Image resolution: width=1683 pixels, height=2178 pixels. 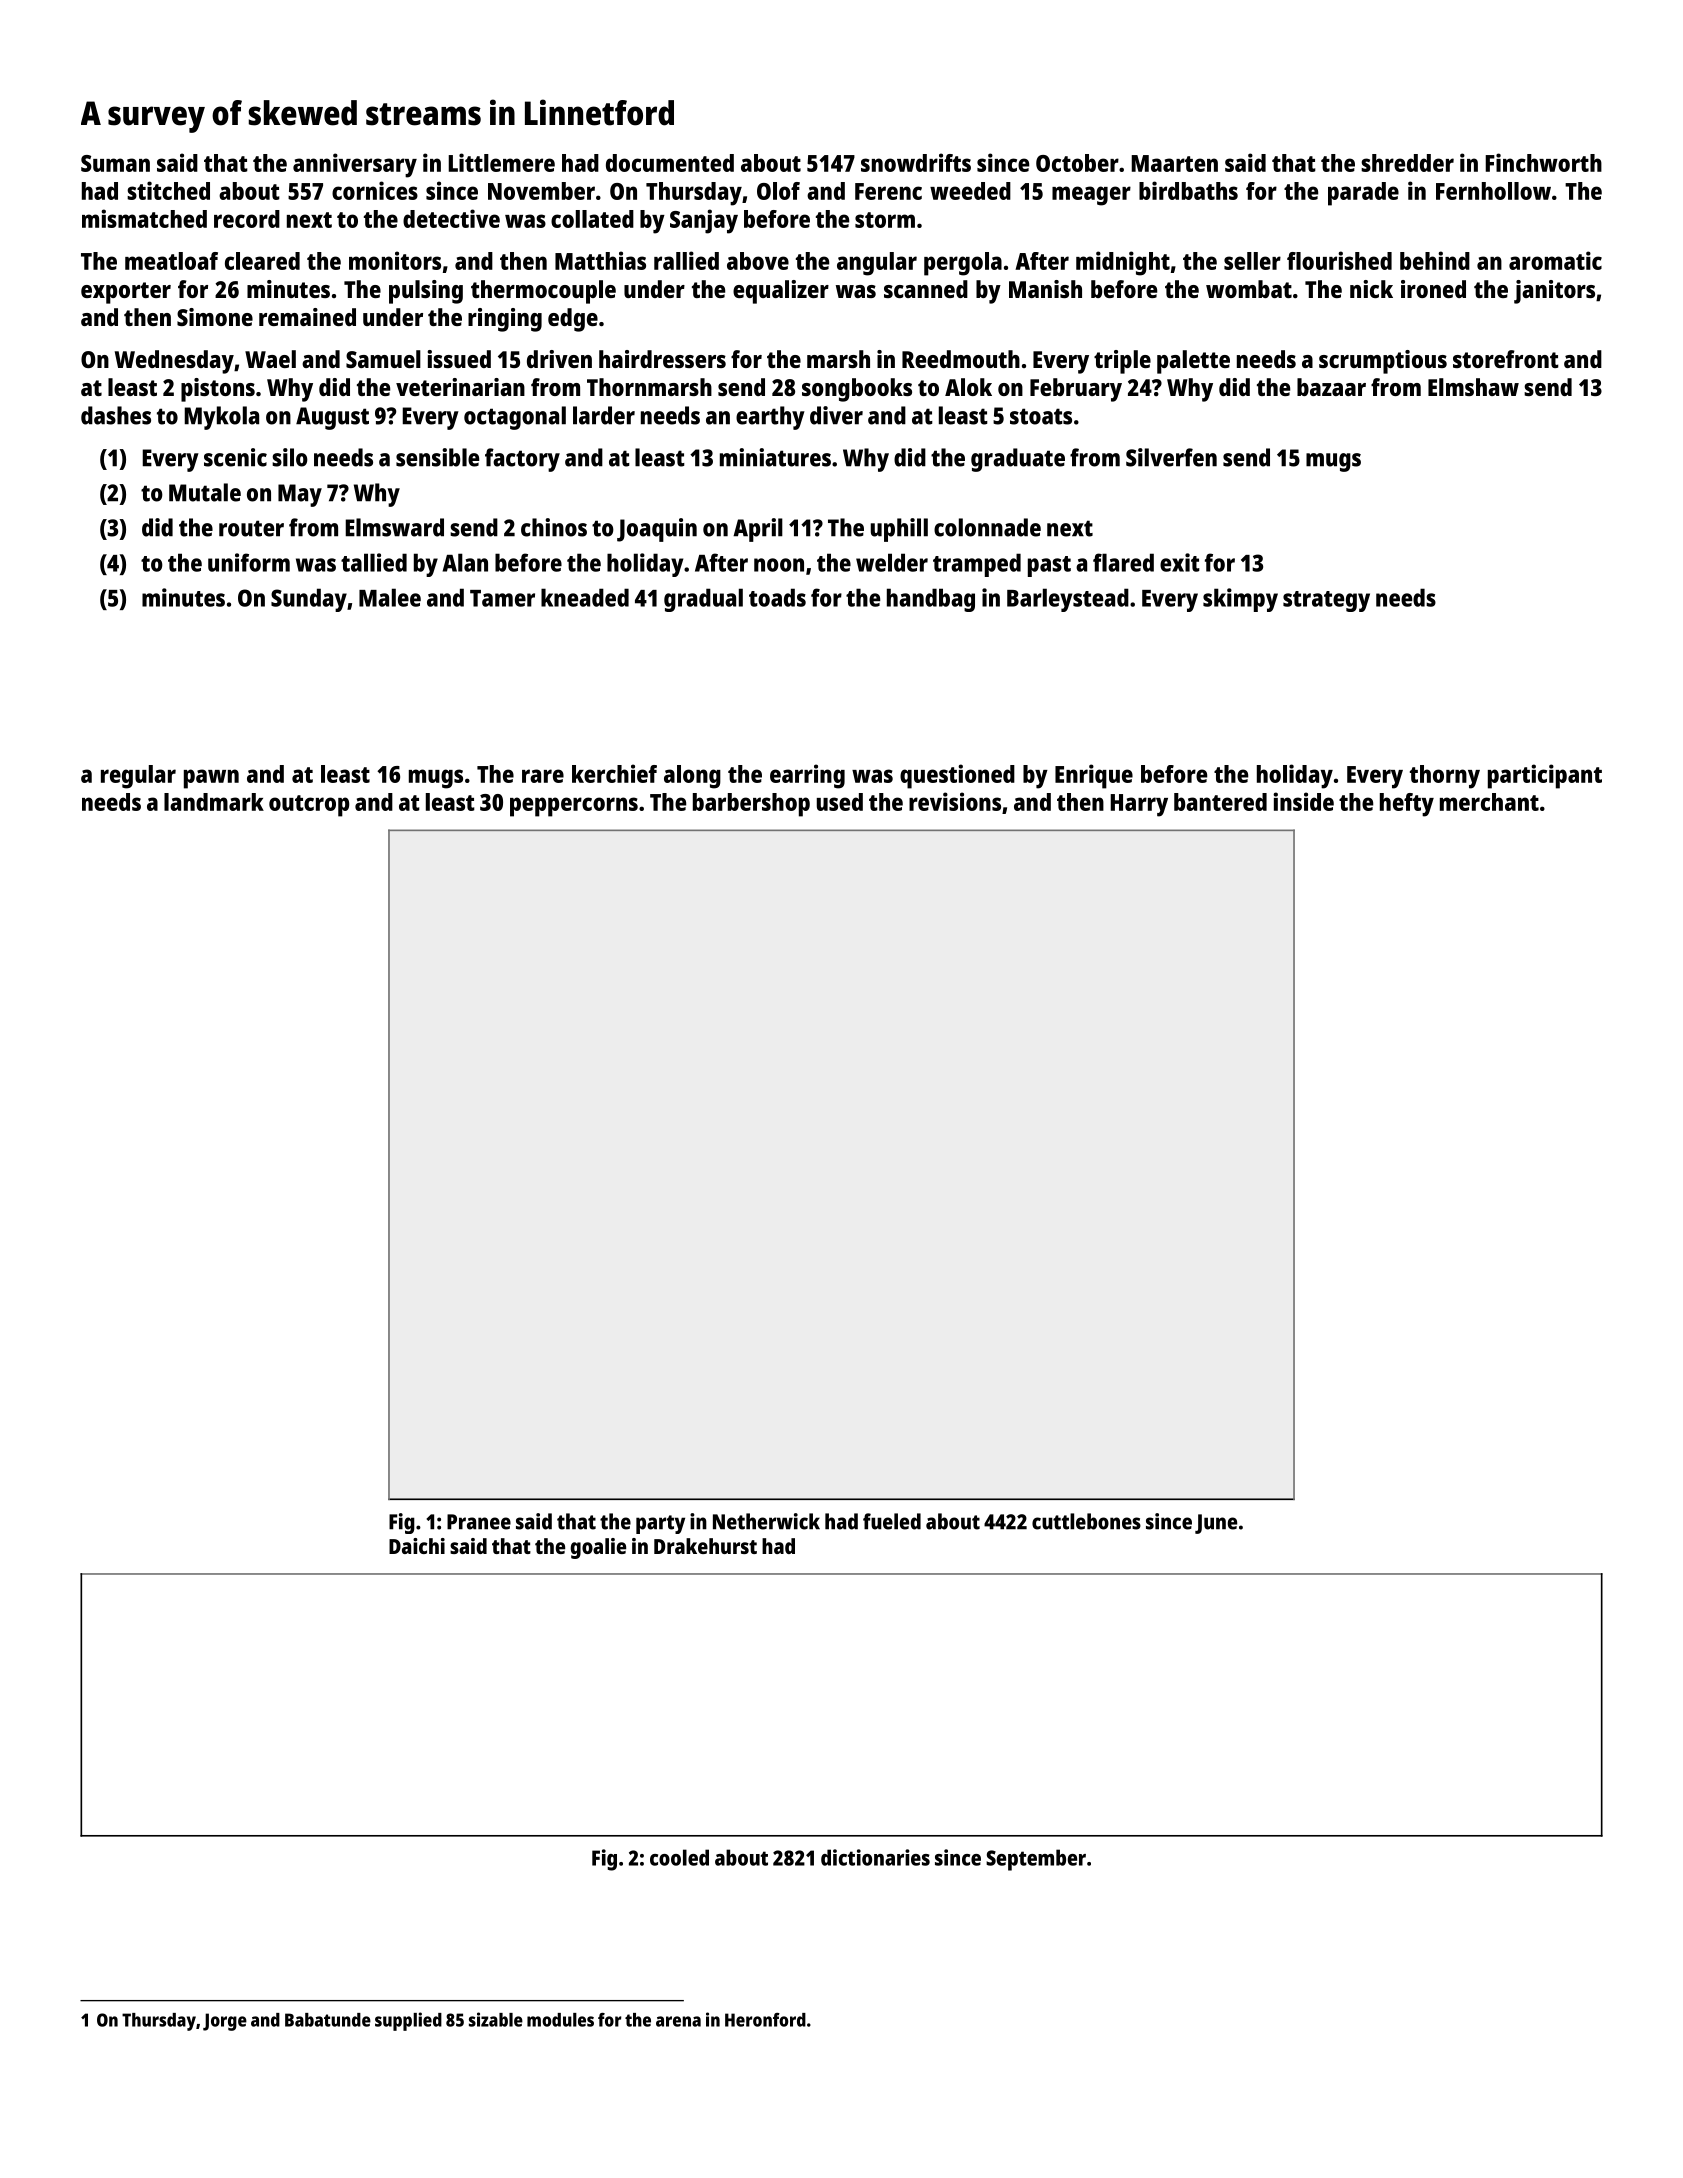 What do you see at coordinates (955, 801) in the image?
I see `revisions` at bounding box center [955, 801].
